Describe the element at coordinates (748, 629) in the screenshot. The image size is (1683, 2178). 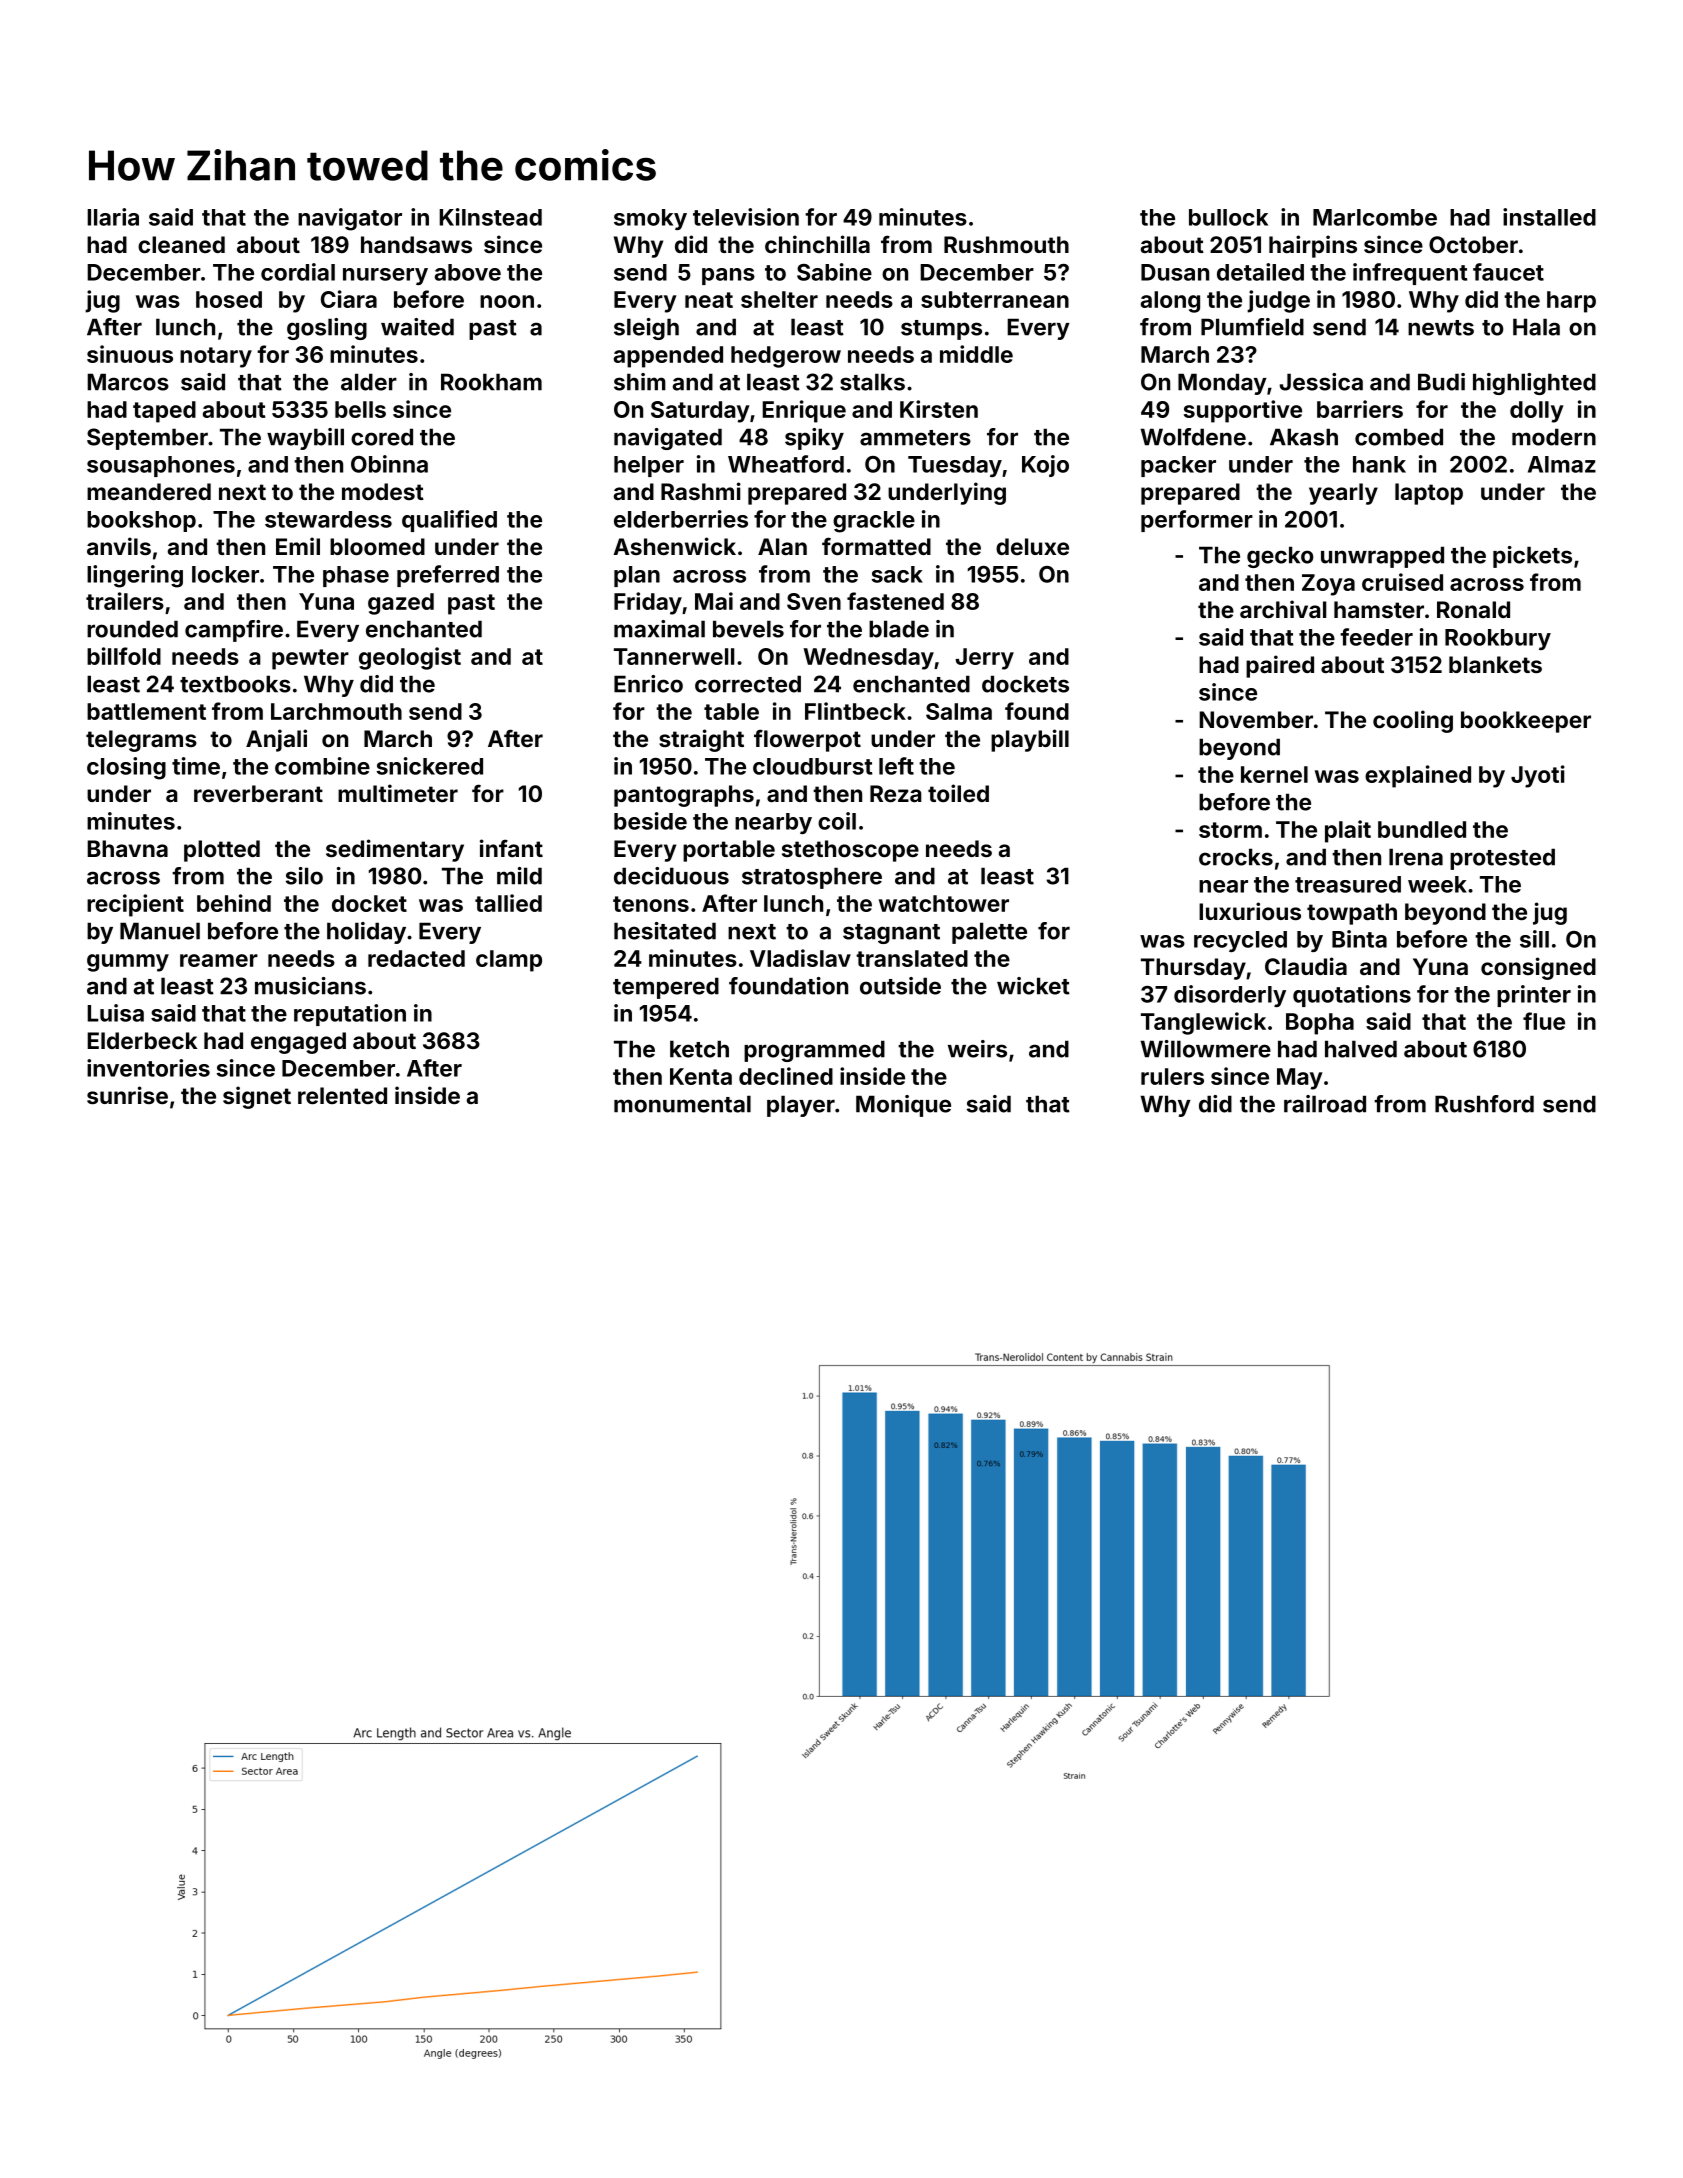
I see `bevels` at that location.
